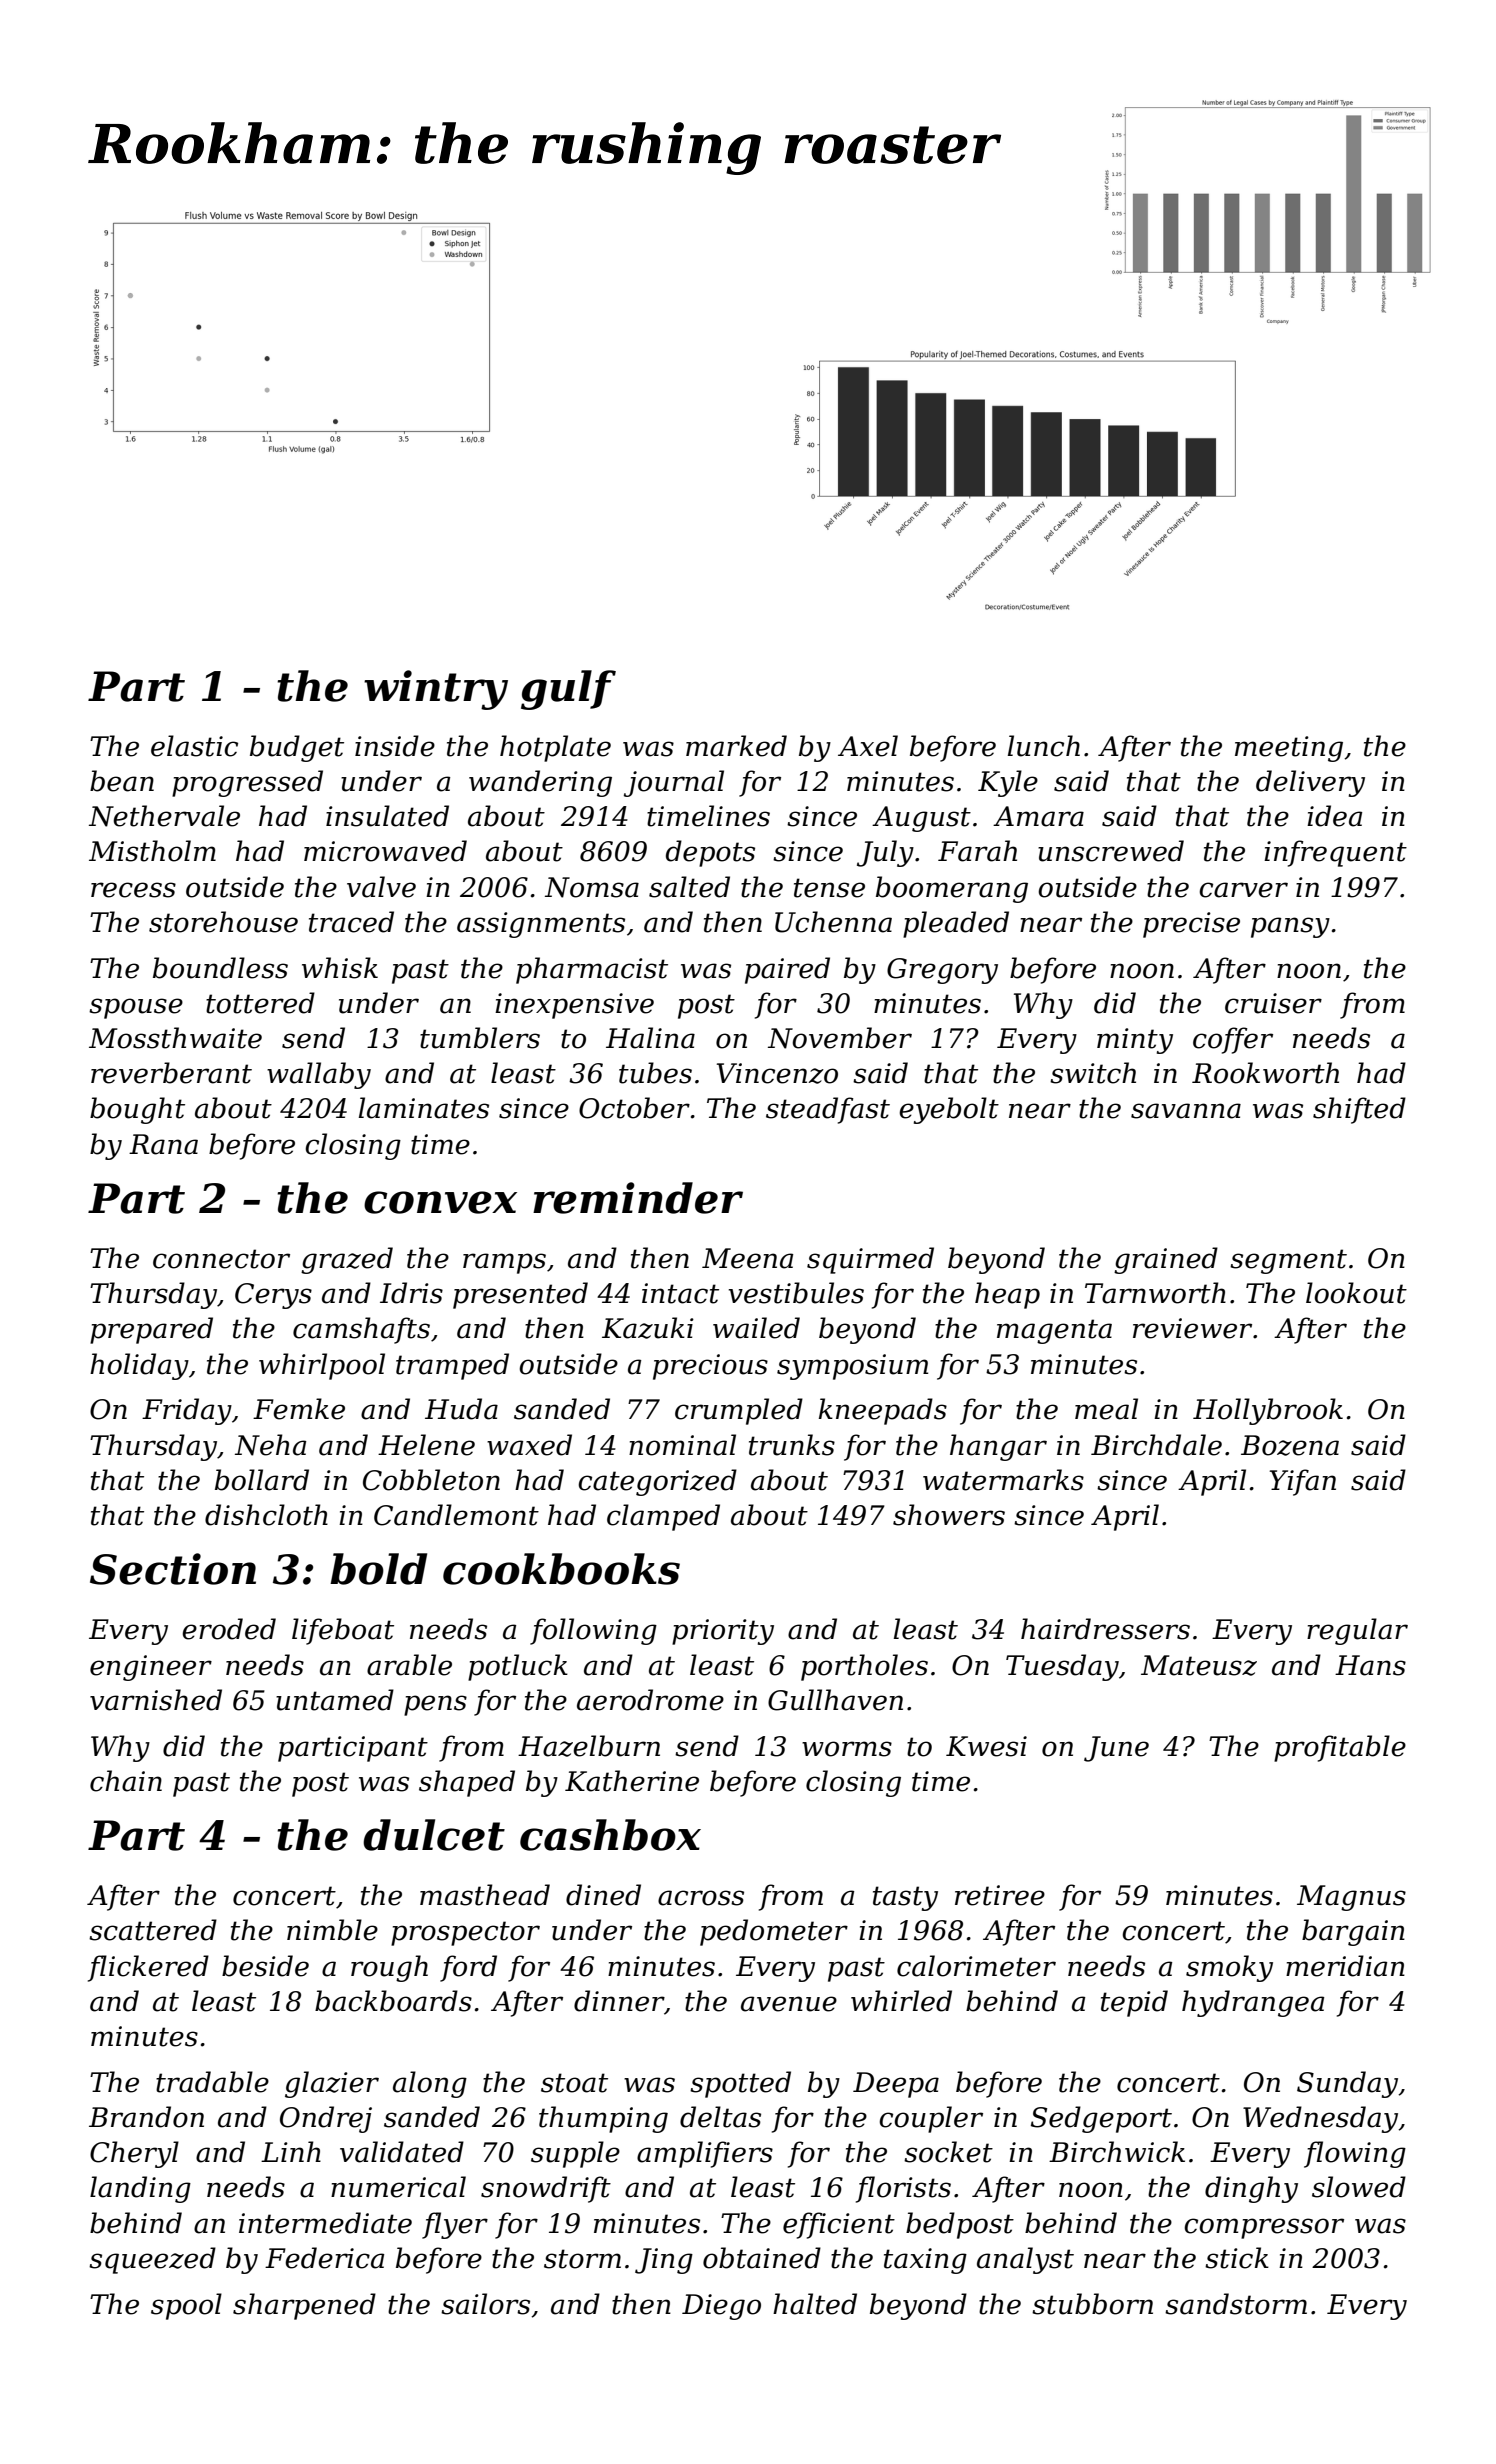 Image resolution: width=1496 pixels, height=2464 pixels. What do you see at coordinates (868, 746) in the screenshot?
I see `Axel` at bounding box center [868, 746].
